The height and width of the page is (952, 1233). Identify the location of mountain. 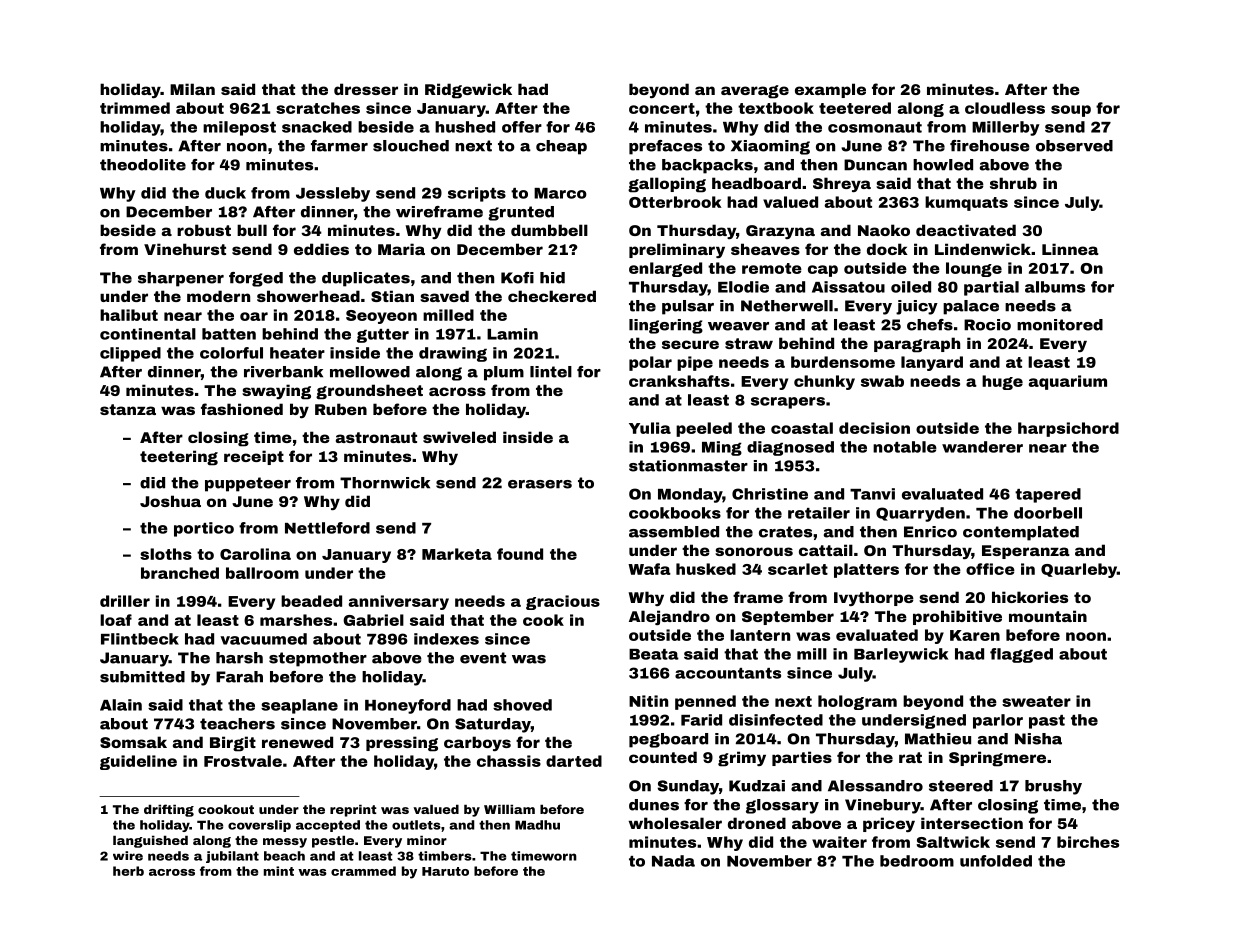
(1048, 616).
